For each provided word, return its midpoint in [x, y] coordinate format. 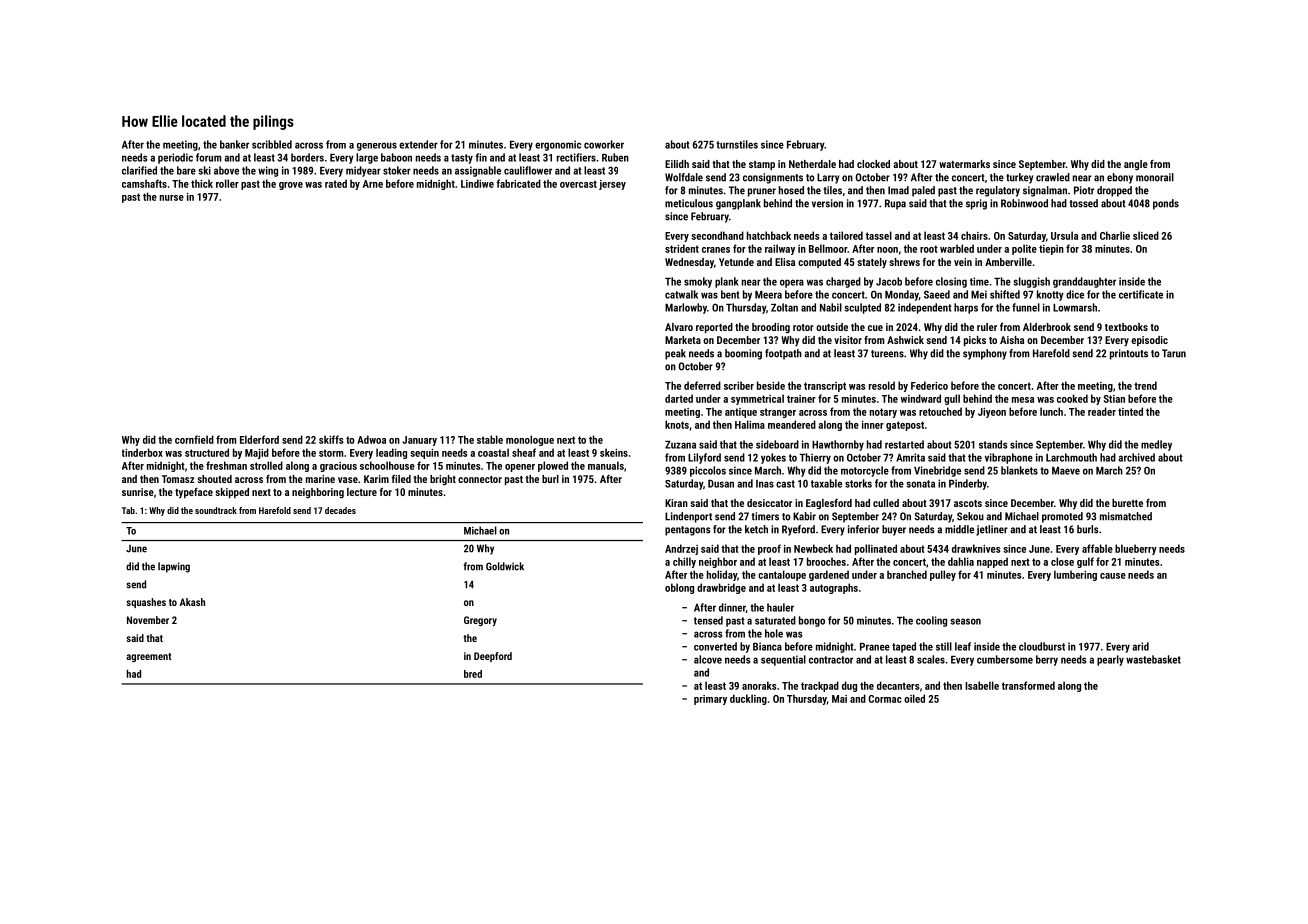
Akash [192, 602]
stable [490, 439]
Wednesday [689, 263]
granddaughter [1084, 282]
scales [931, 659]
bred [473, 674]
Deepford [493, 657]
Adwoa [371, 439]
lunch [1051, 411]
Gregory [480, 621]
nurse [172, 198]
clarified [139, 170]
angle [1136, 165]
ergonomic [558, 145]
